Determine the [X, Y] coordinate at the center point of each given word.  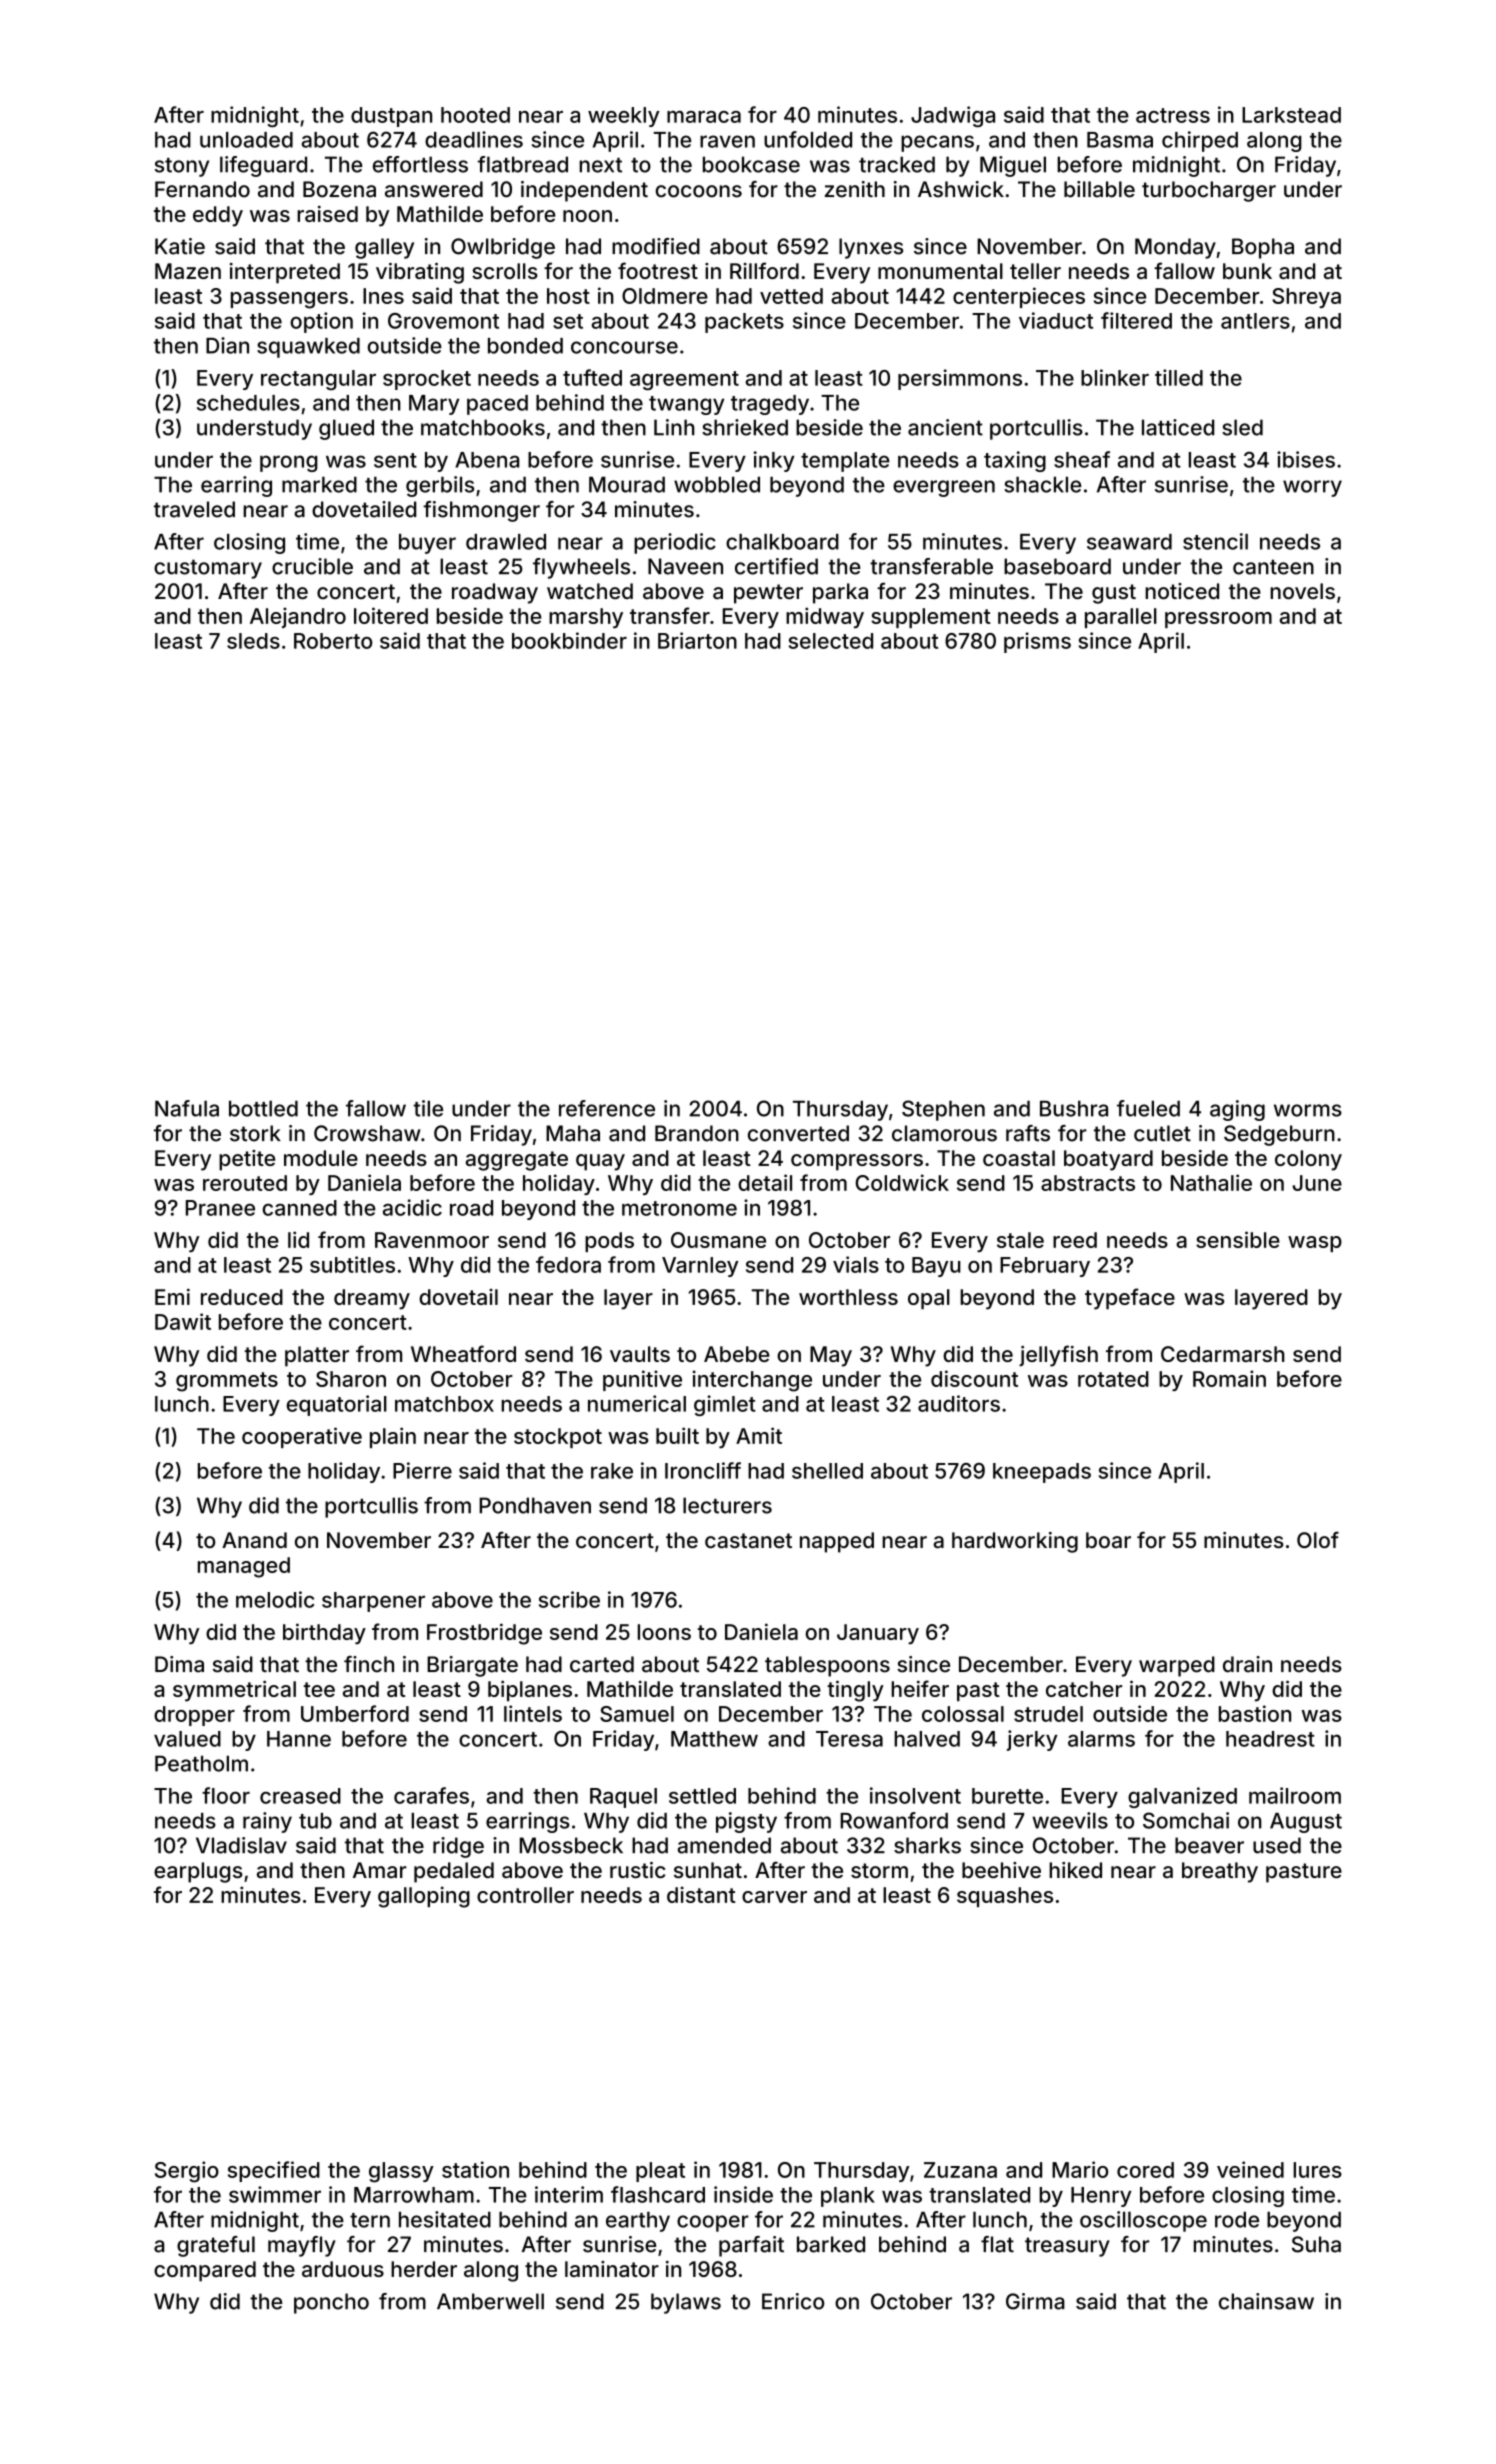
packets [744, 323]
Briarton [697, 640]
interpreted [285, 273]
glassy [401, 2172]
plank [848, 2197]
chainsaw [1266, 2301]
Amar [380, 1870]
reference [607, 1108]
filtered [1136, 320]
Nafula [187, 1108]
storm [879, 1870]
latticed [1178, 427]
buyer [427, 544]
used [1277, 1845]
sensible [1238, 1239]
